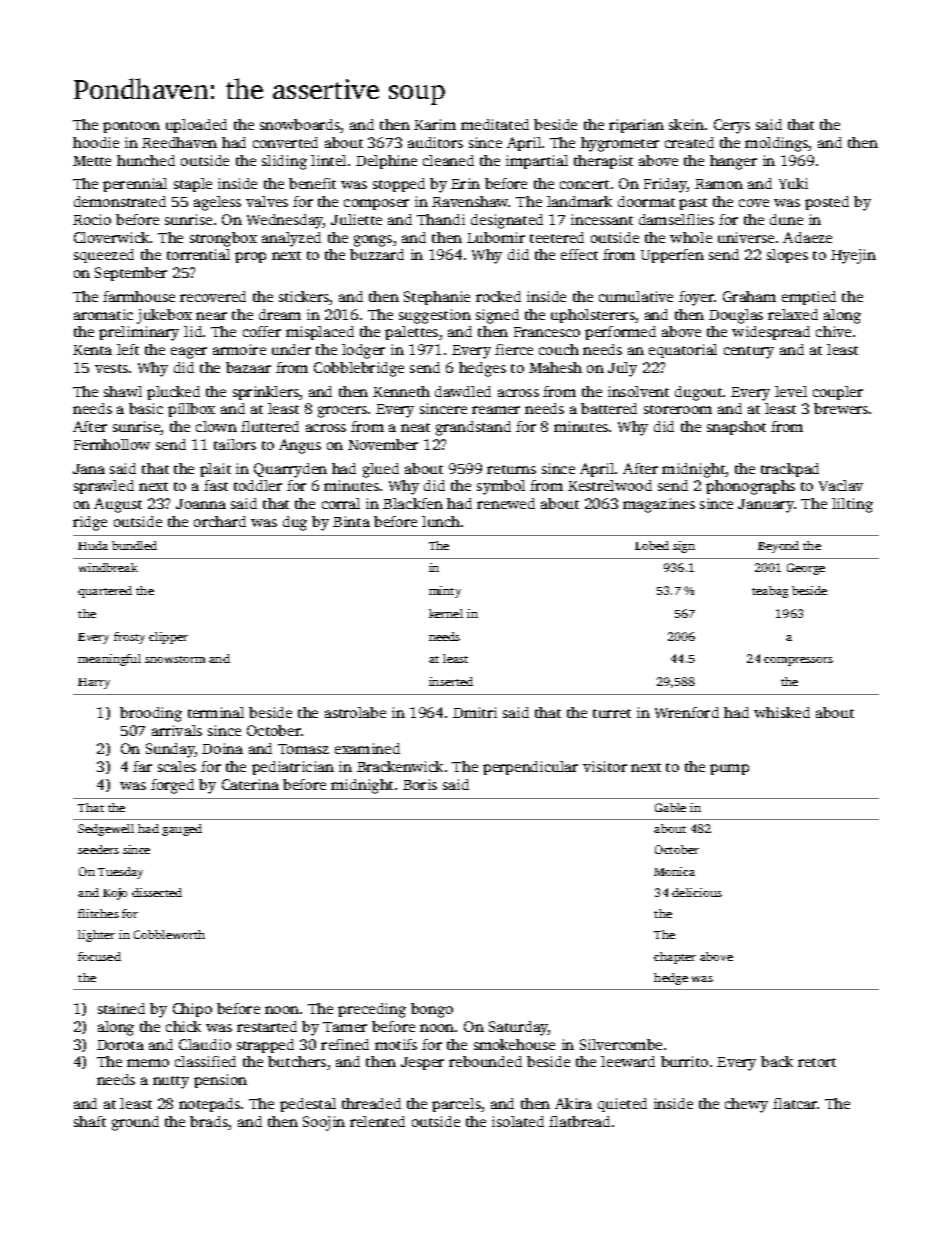  Describe the element at coordinates (420, 784) in the screenshot. I see `Boris` at that location.
